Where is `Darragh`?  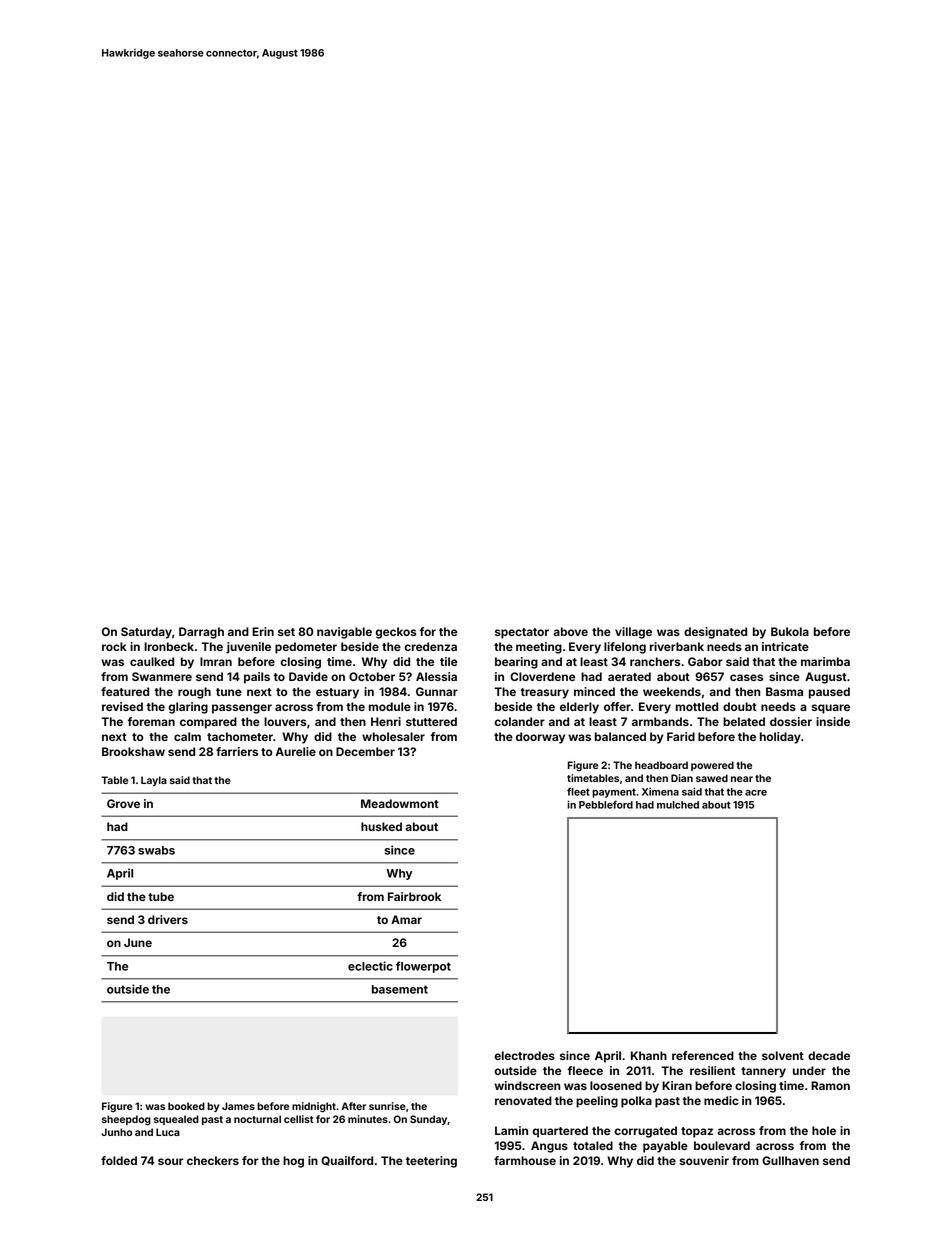 Darragh is located at coordinates (201, 633).
